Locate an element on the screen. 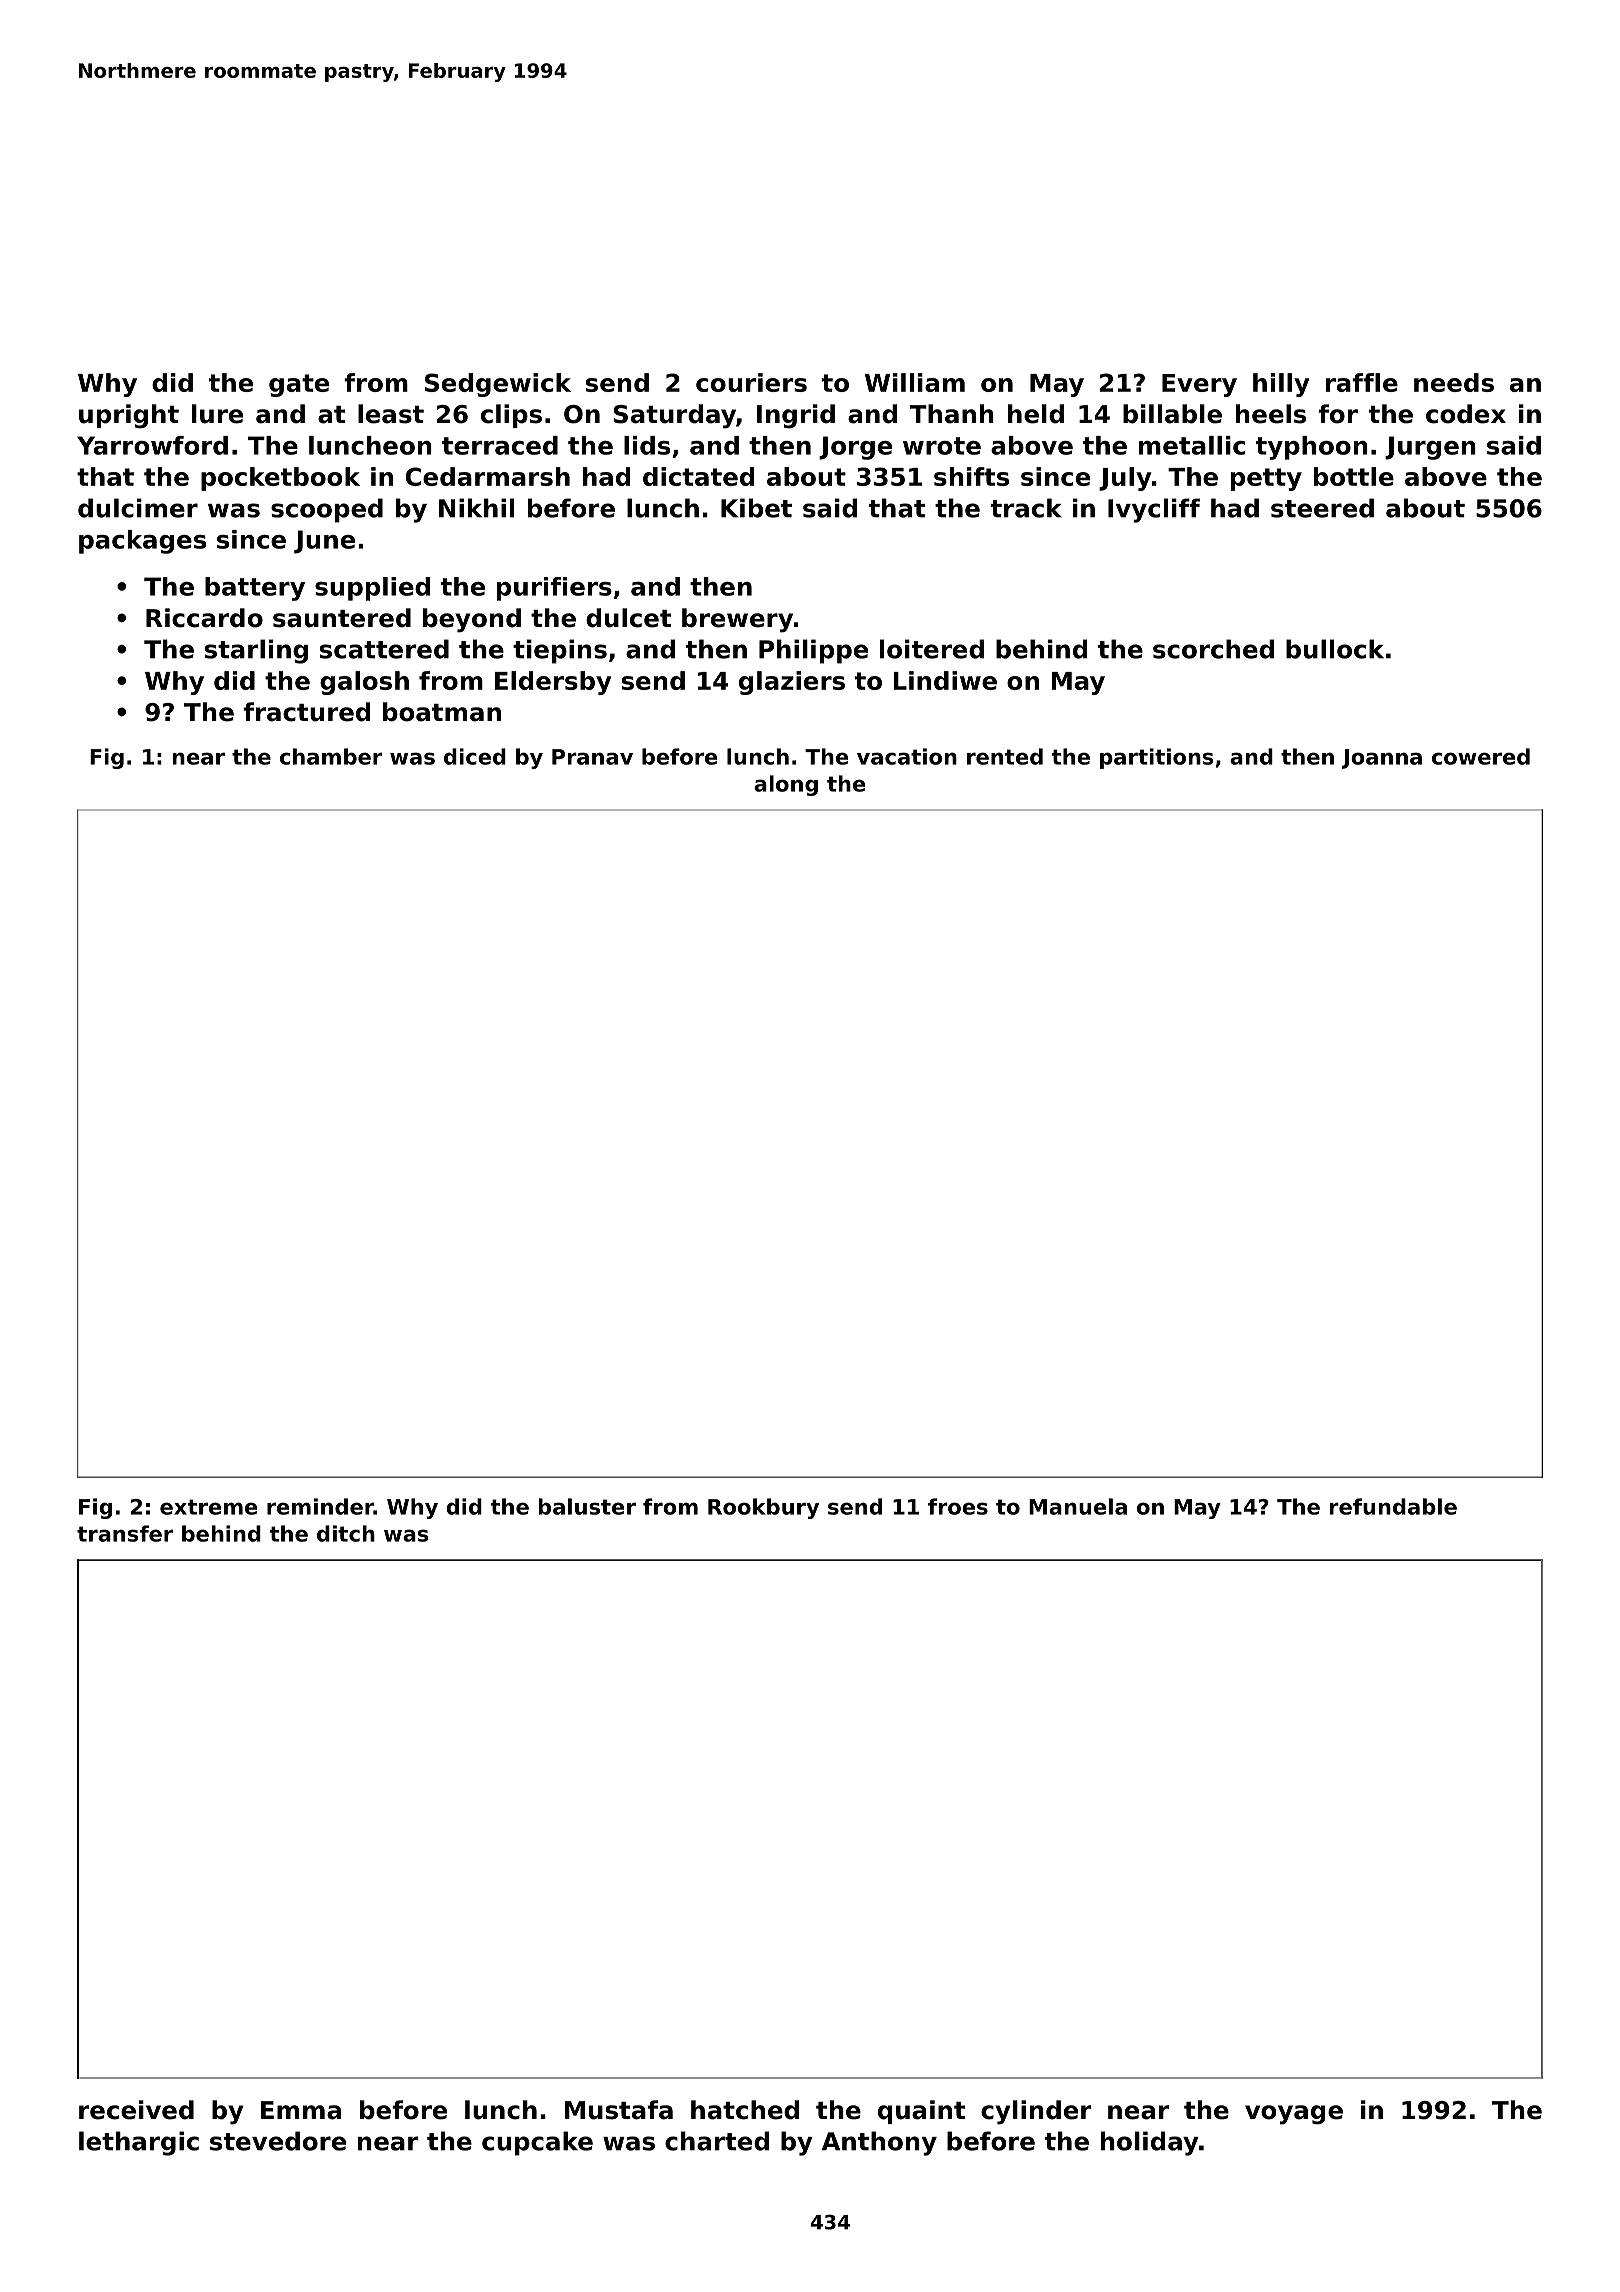  along is located at coordinates (786, 785).
